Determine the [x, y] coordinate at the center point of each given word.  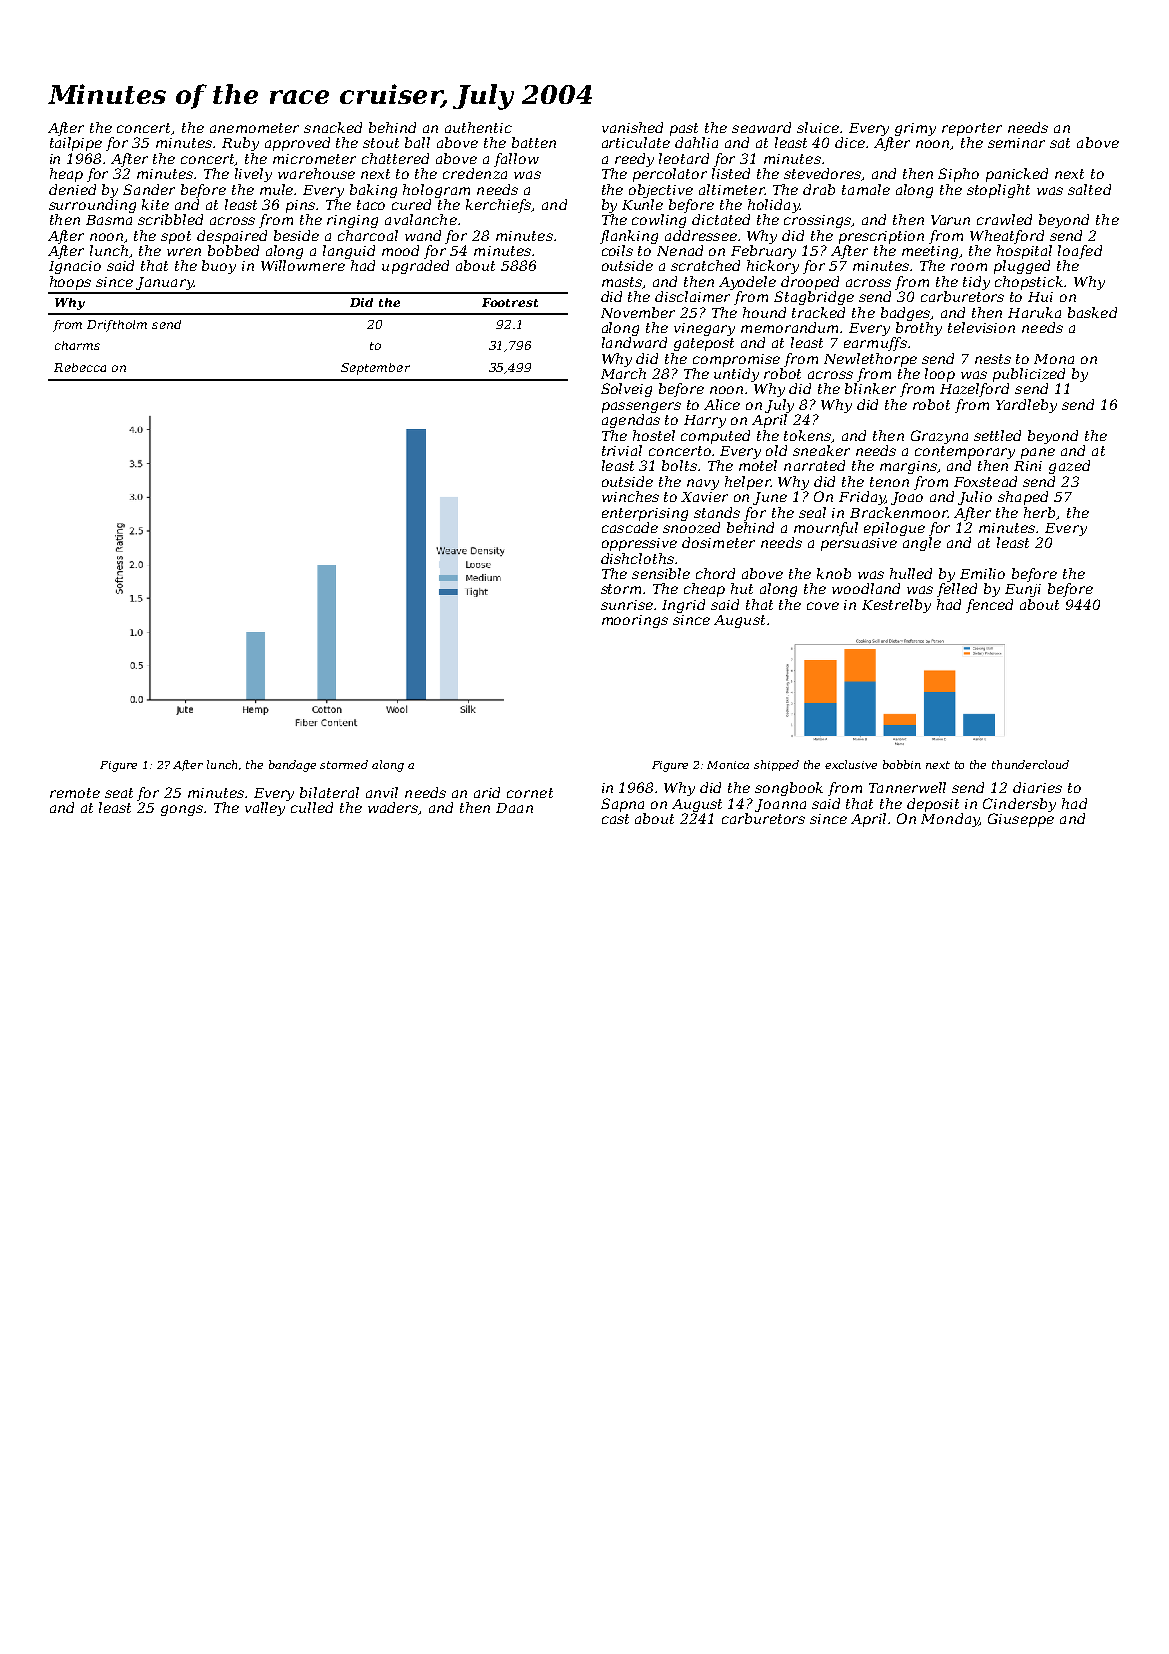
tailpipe [76, 144]
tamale [866, 189]
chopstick [1029, 283]
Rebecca [80, 367]
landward [634, 342]
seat [119, 793]
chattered [395, 158]
